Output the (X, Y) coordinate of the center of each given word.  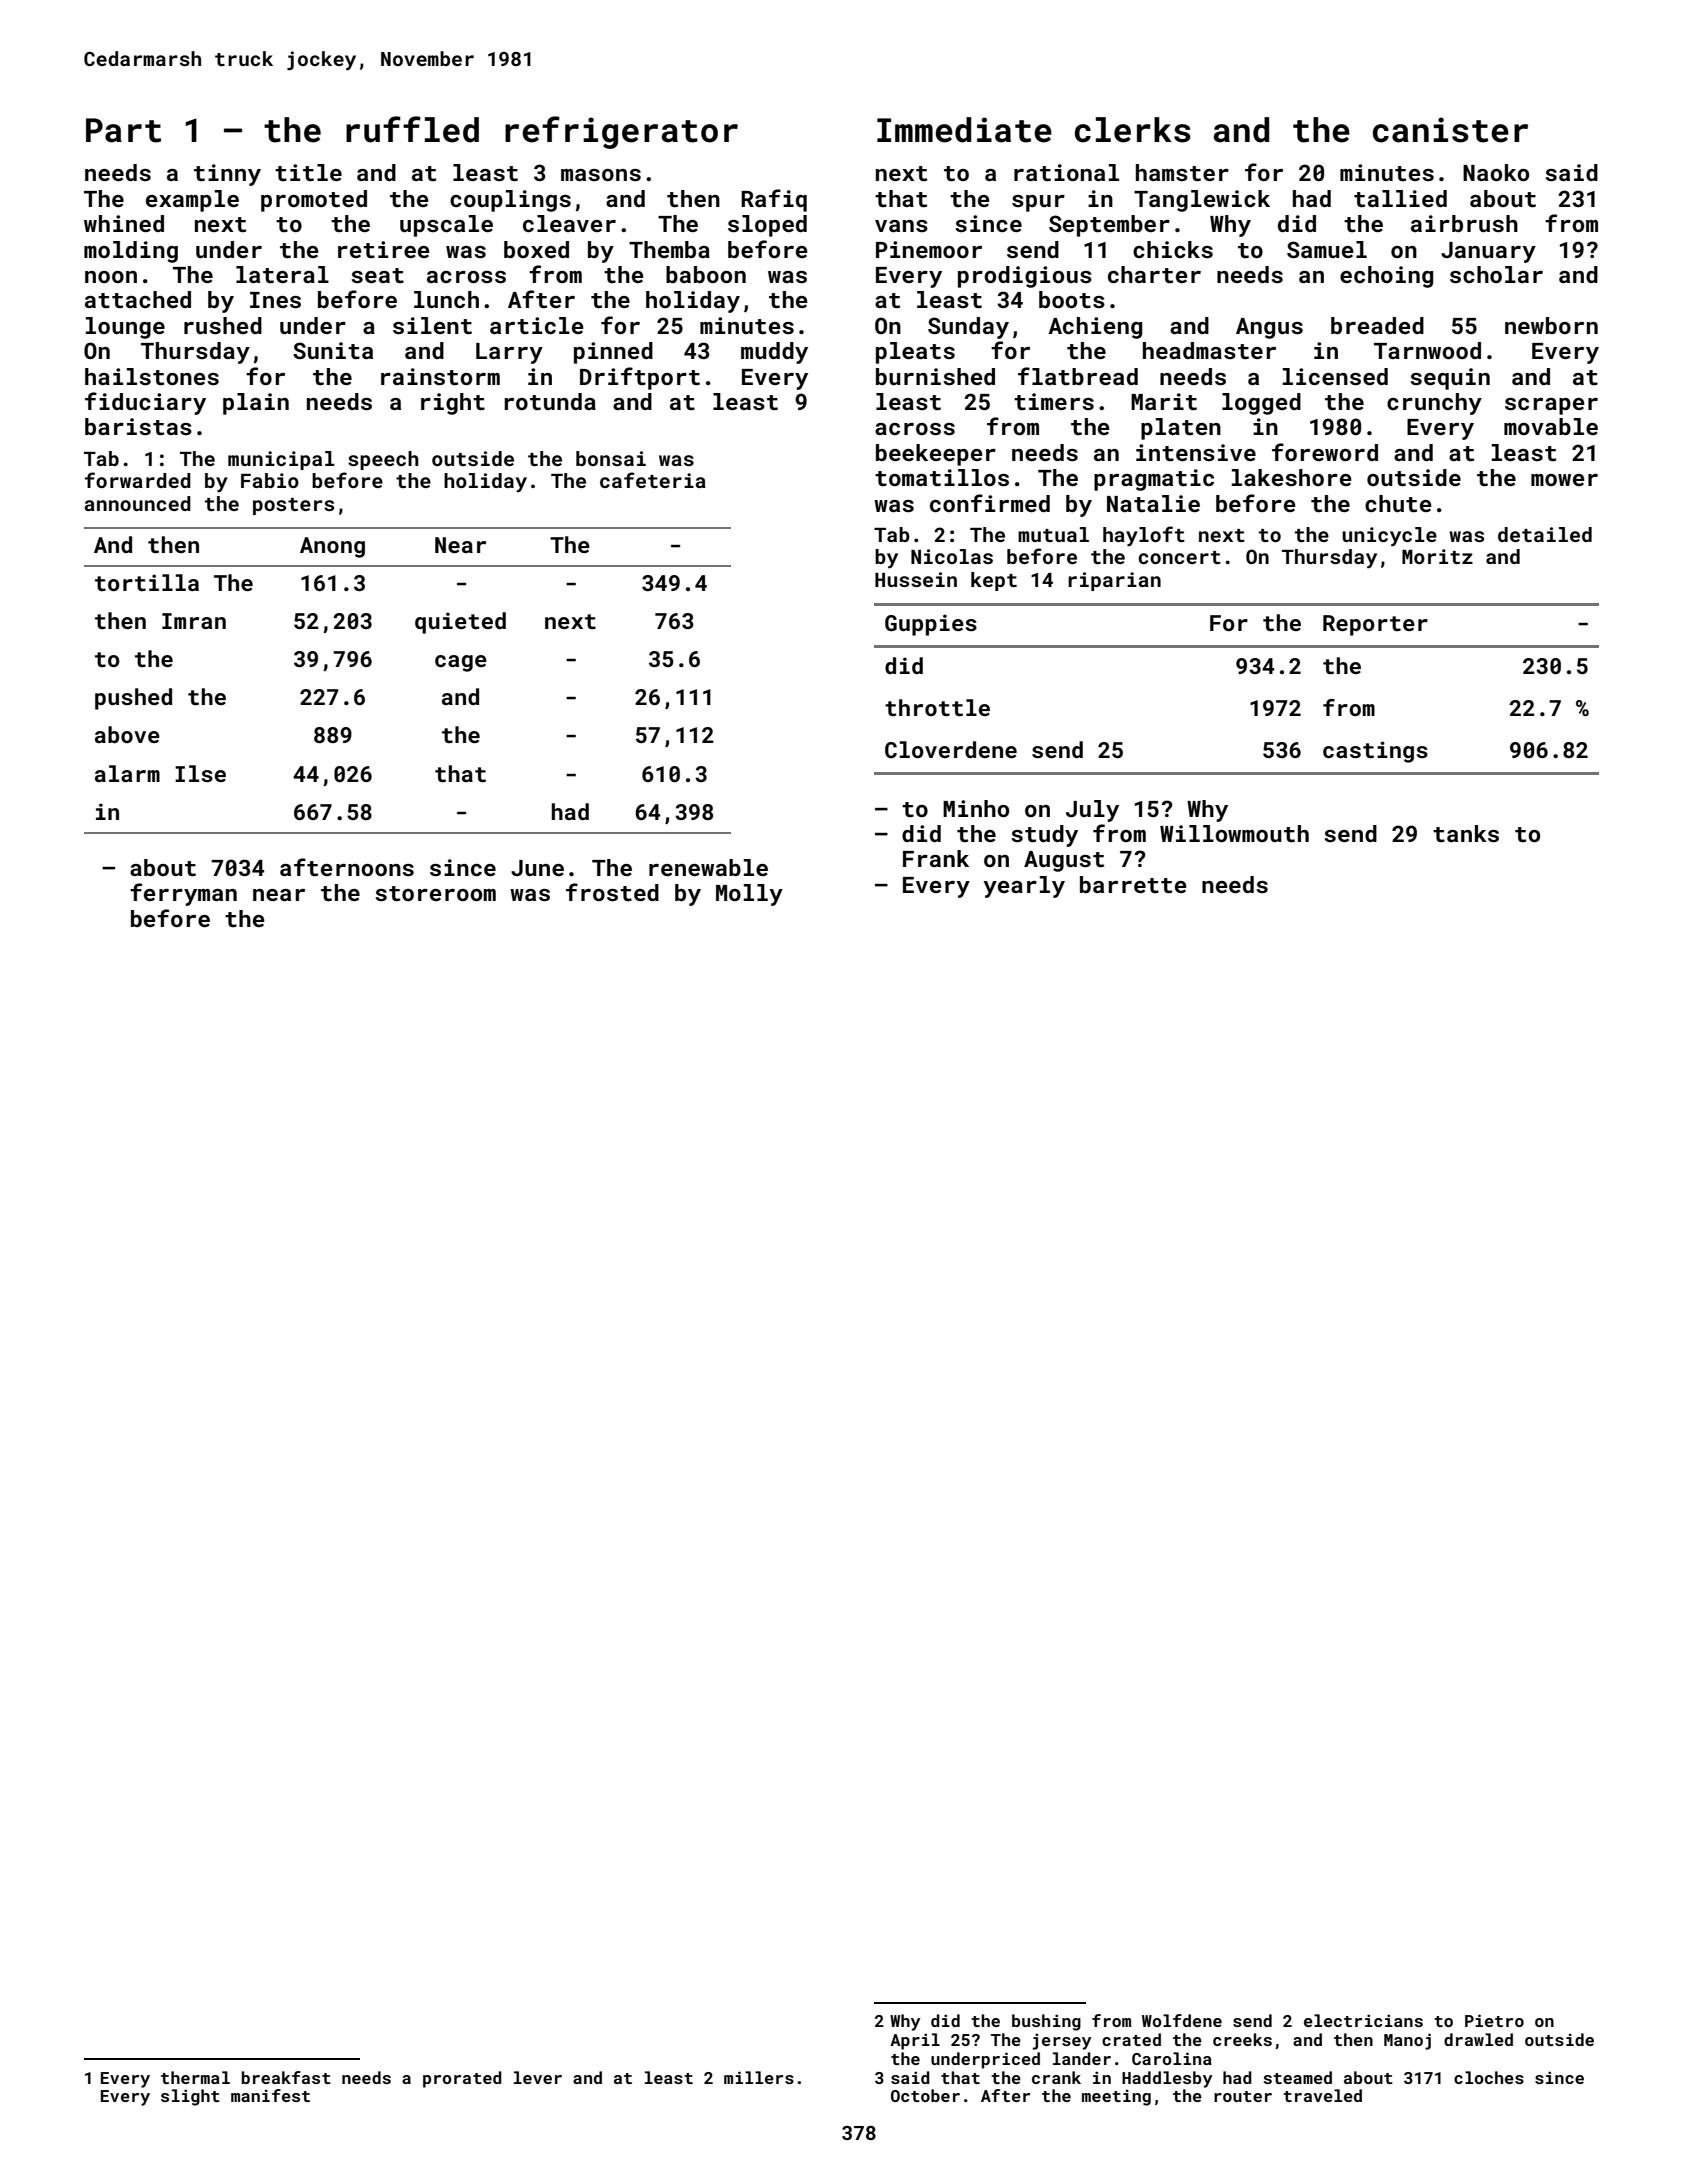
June (537, 868)
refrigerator (621, 132)
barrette (1133, 884)
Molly (749, 895)
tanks (1466, 833)
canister (1450, 130)
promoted (314, 201)
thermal (195, 2077)
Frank (936, 858)
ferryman (183, 894)
